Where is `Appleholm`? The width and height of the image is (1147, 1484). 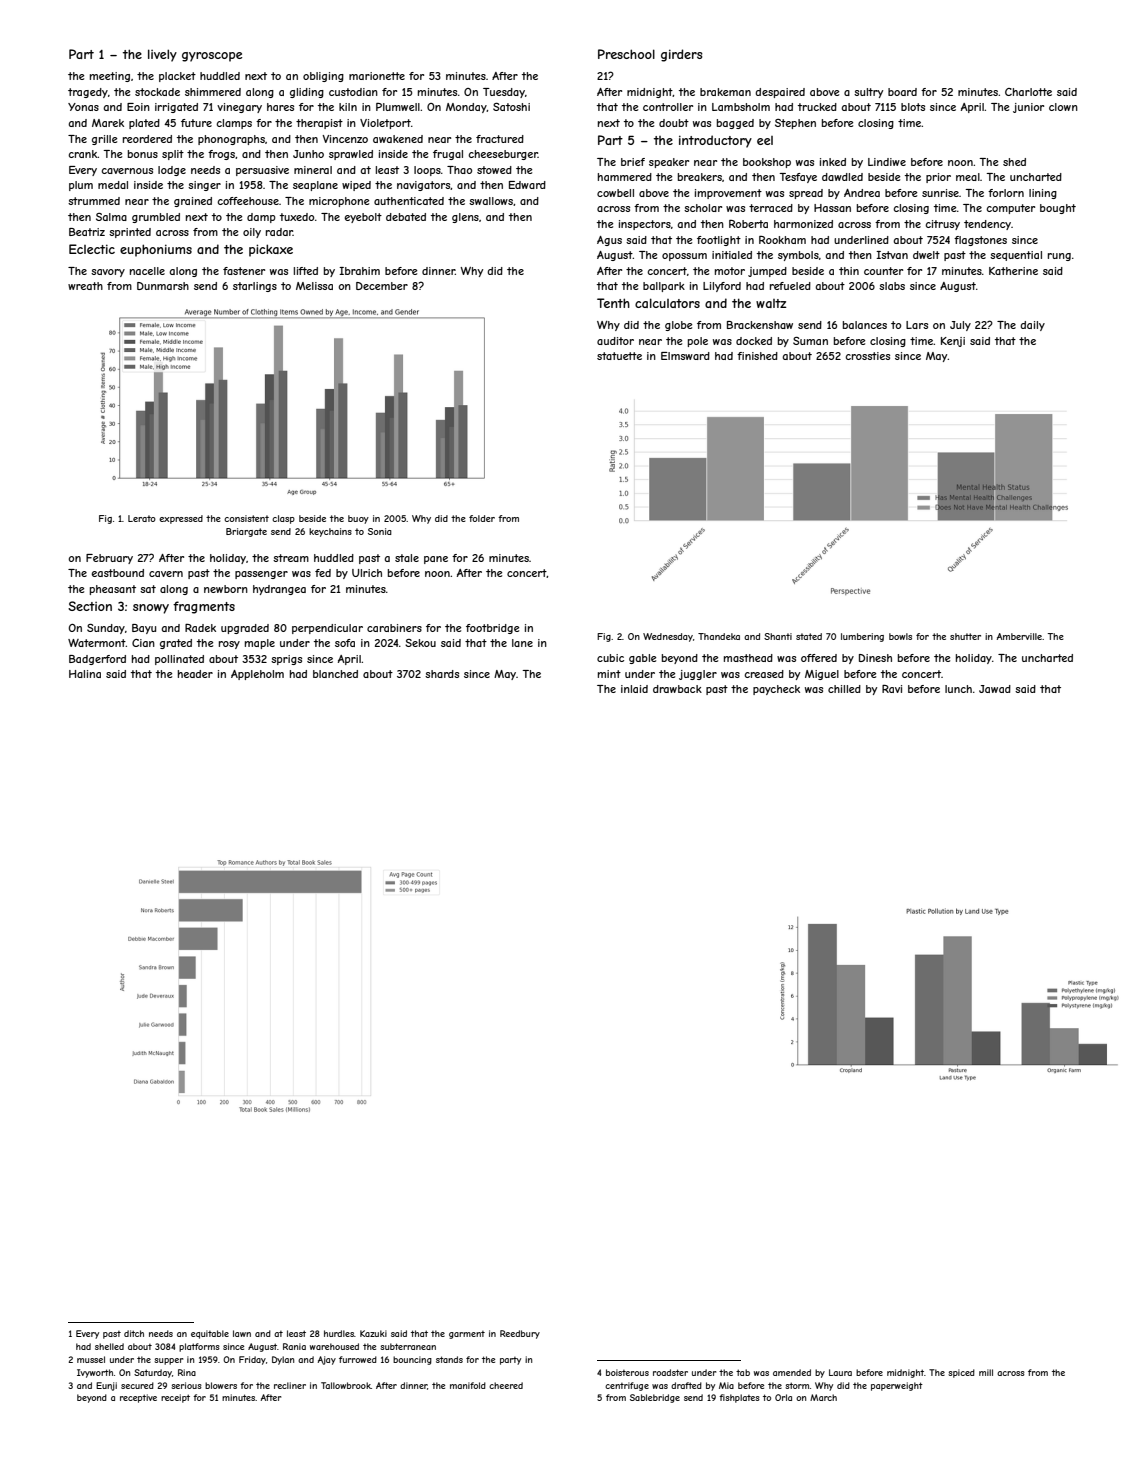
Appleholm is located at coordinates (257, 675).
